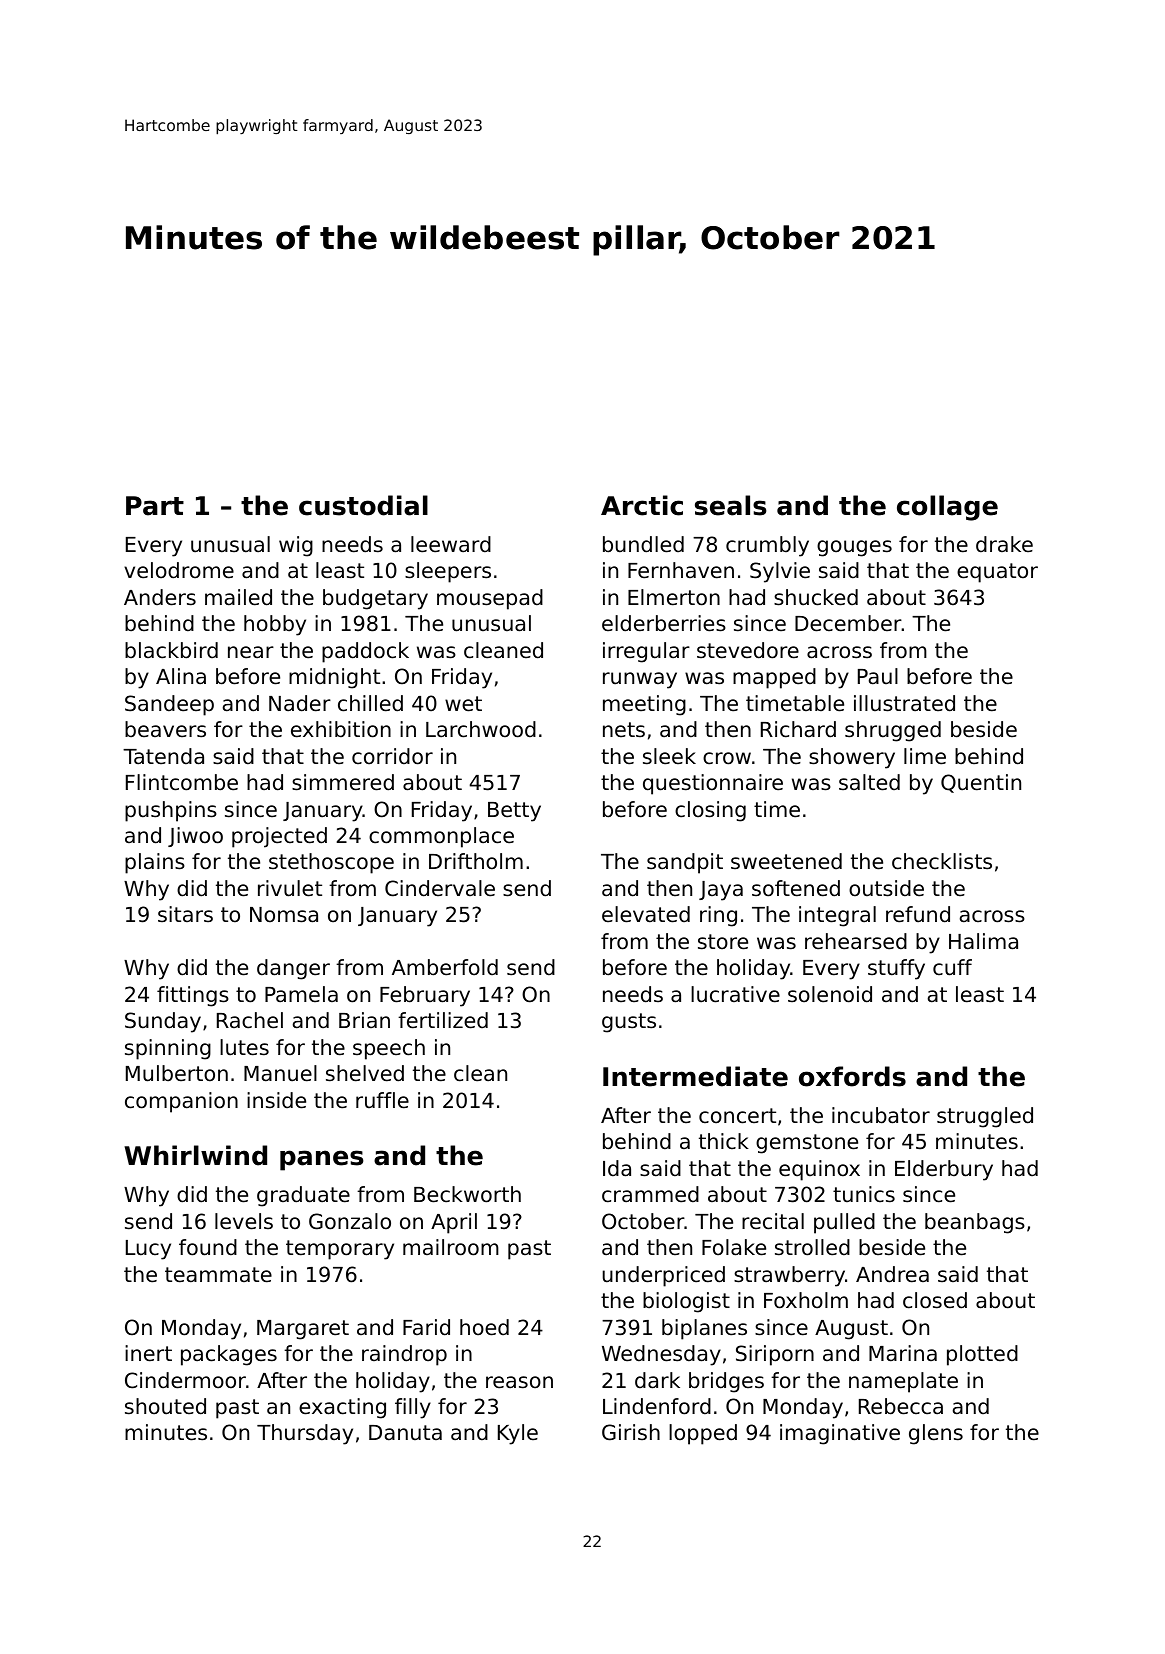  I want to click on Thursday, so click(305, 1434).
